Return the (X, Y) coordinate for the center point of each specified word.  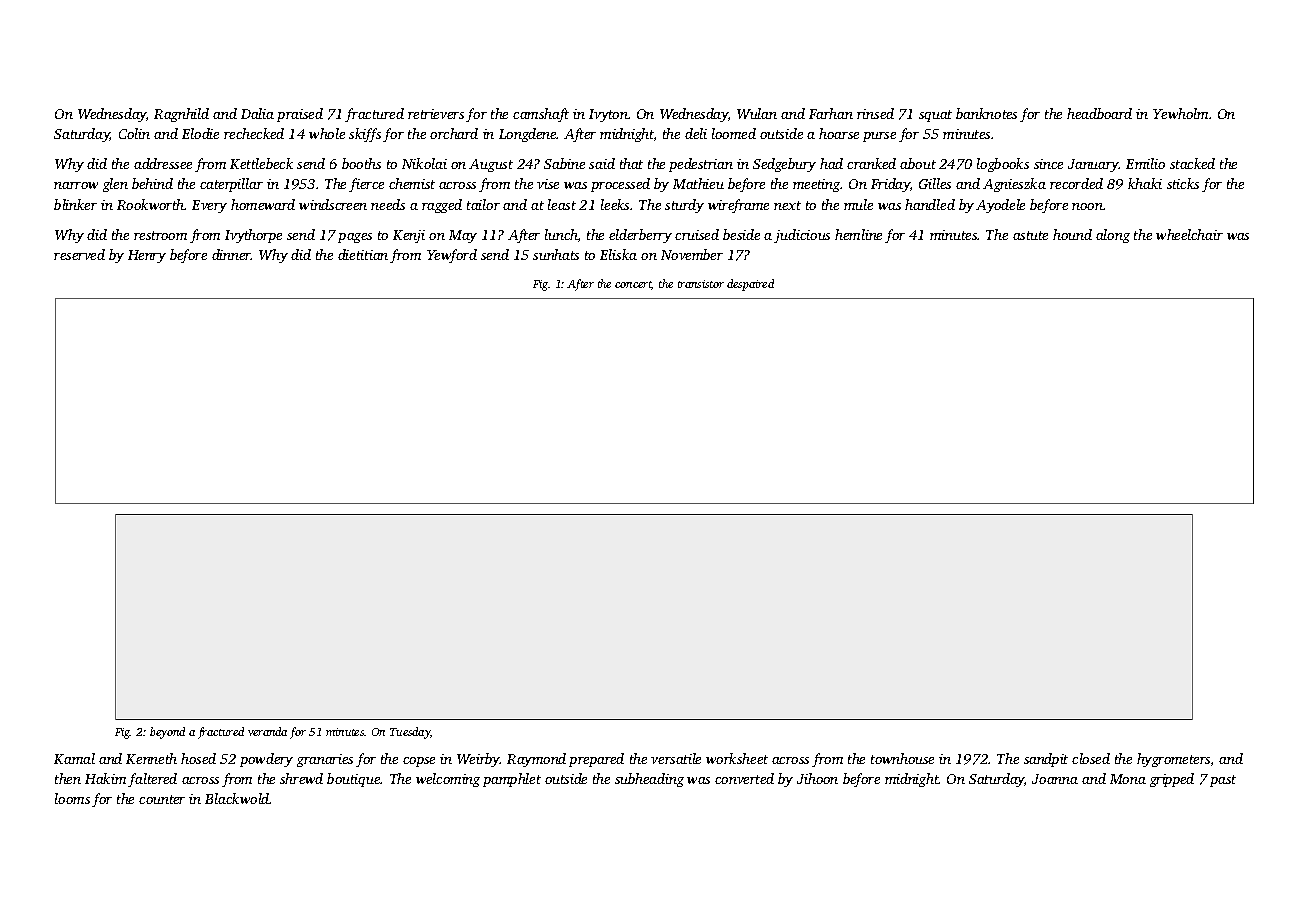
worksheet (737, 758)
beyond (167, 733)
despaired (750, 285)
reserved (79, 254)
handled (930, 204)
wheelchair (1189, 234)
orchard (454, 133)
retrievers (436, 114)
